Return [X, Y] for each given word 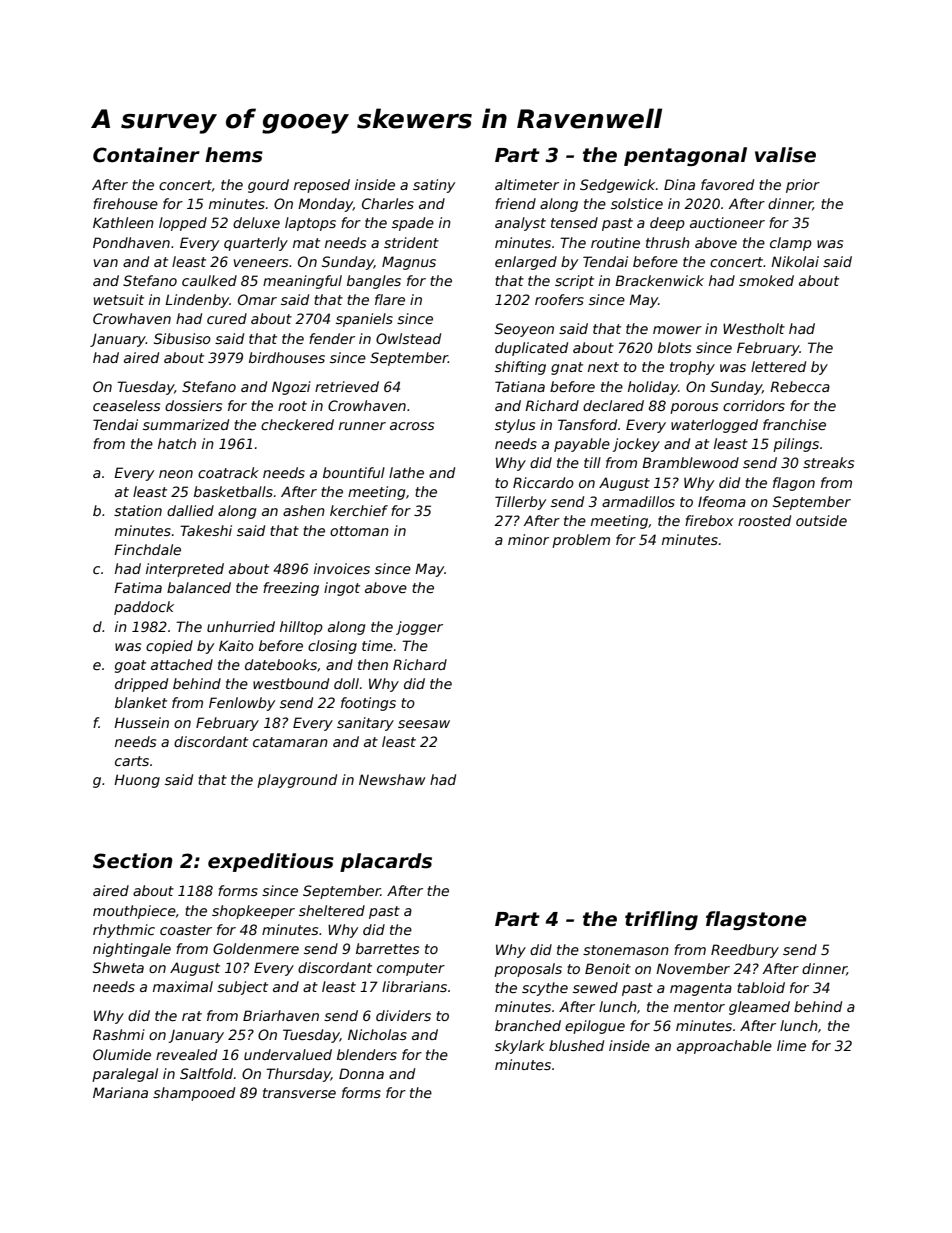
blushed [576, 1045]
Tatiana [520, 386]
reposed [322, 186]
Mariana [120, 1092]
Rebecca [800, 386]
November [693, 968]
